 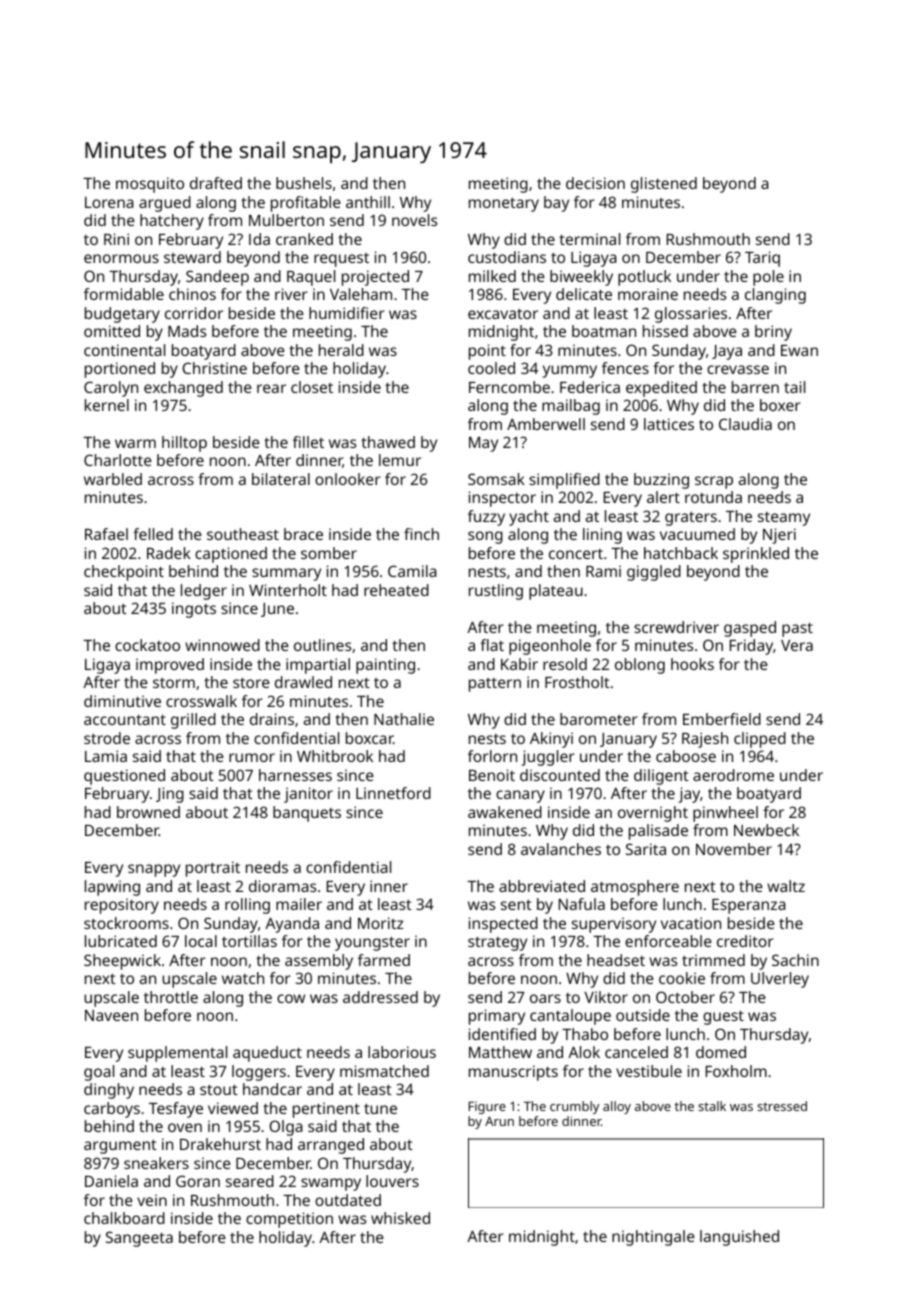 I want to click on Mulberton, so click(x=286, y=220).
